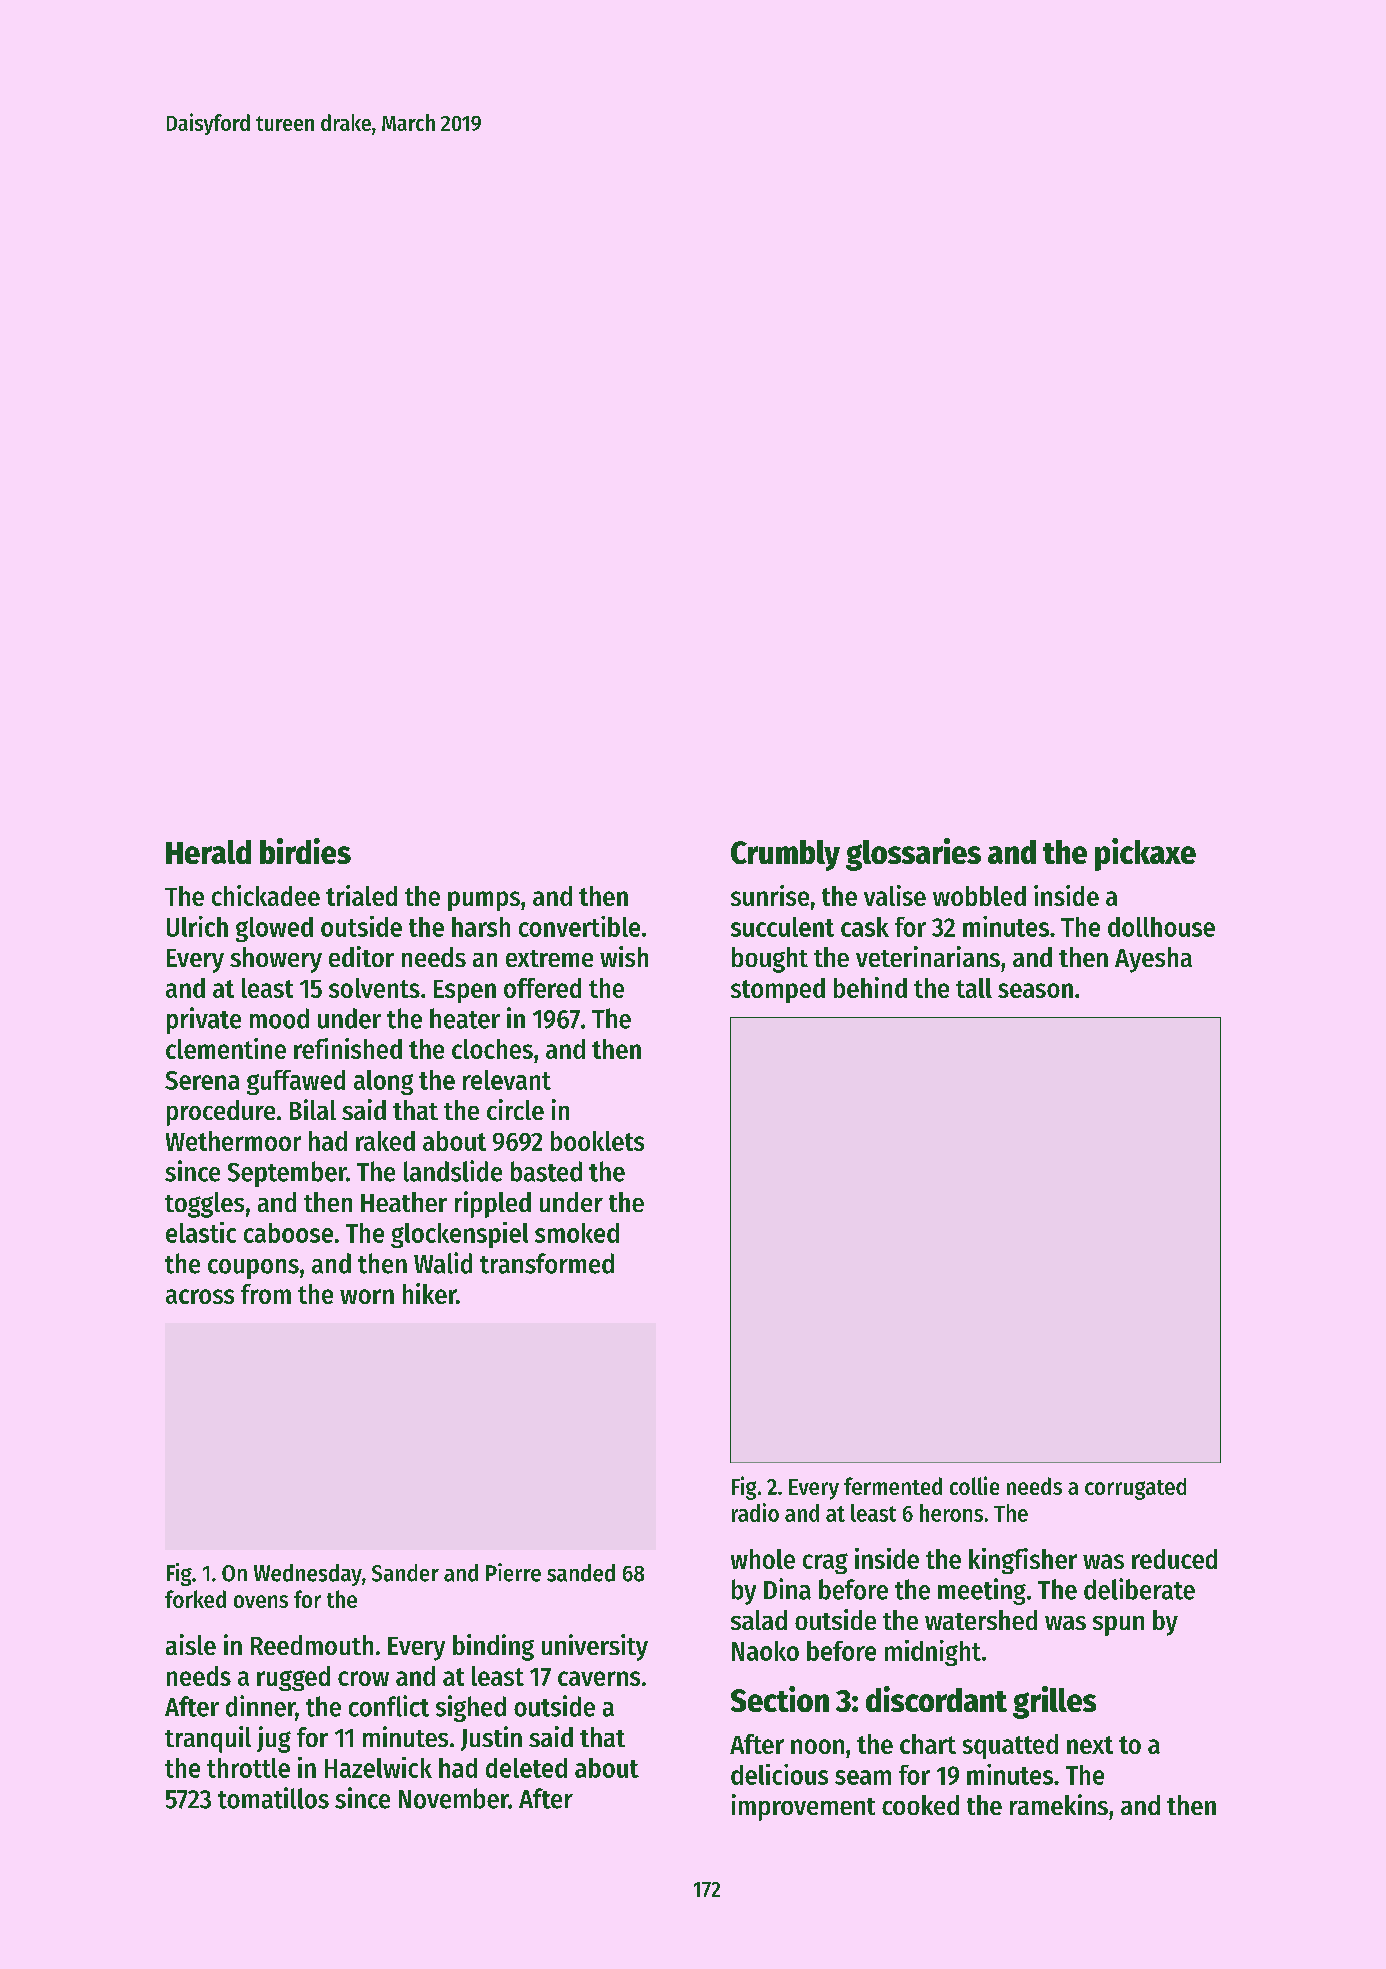 This page has width=1386, height=1969. I want to click on editor, so click(361, 956).
